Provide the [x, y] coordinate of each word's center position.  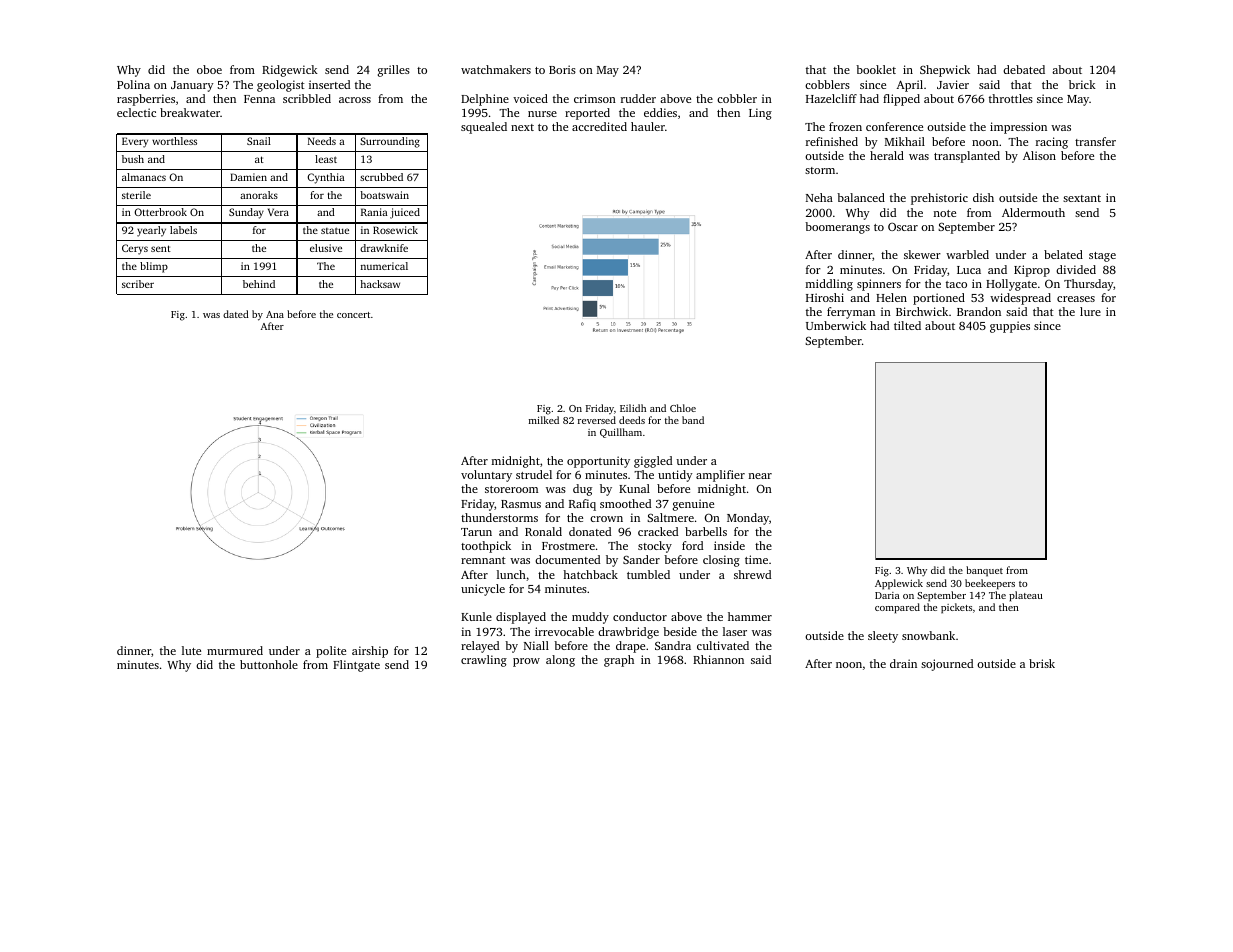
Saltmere [670, 517]
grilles [394, 71]
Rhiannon [718, 659]
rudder [638, 98]
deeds [632, 420]
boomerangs [837, 228]
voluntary [486, 476]
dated [236, 314]
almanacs [144, 177]
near [760, 476]
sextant [1082, 198]
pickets [956, 608]
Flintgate [356, 666]
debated [1024, 69]
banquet [984, 571]
